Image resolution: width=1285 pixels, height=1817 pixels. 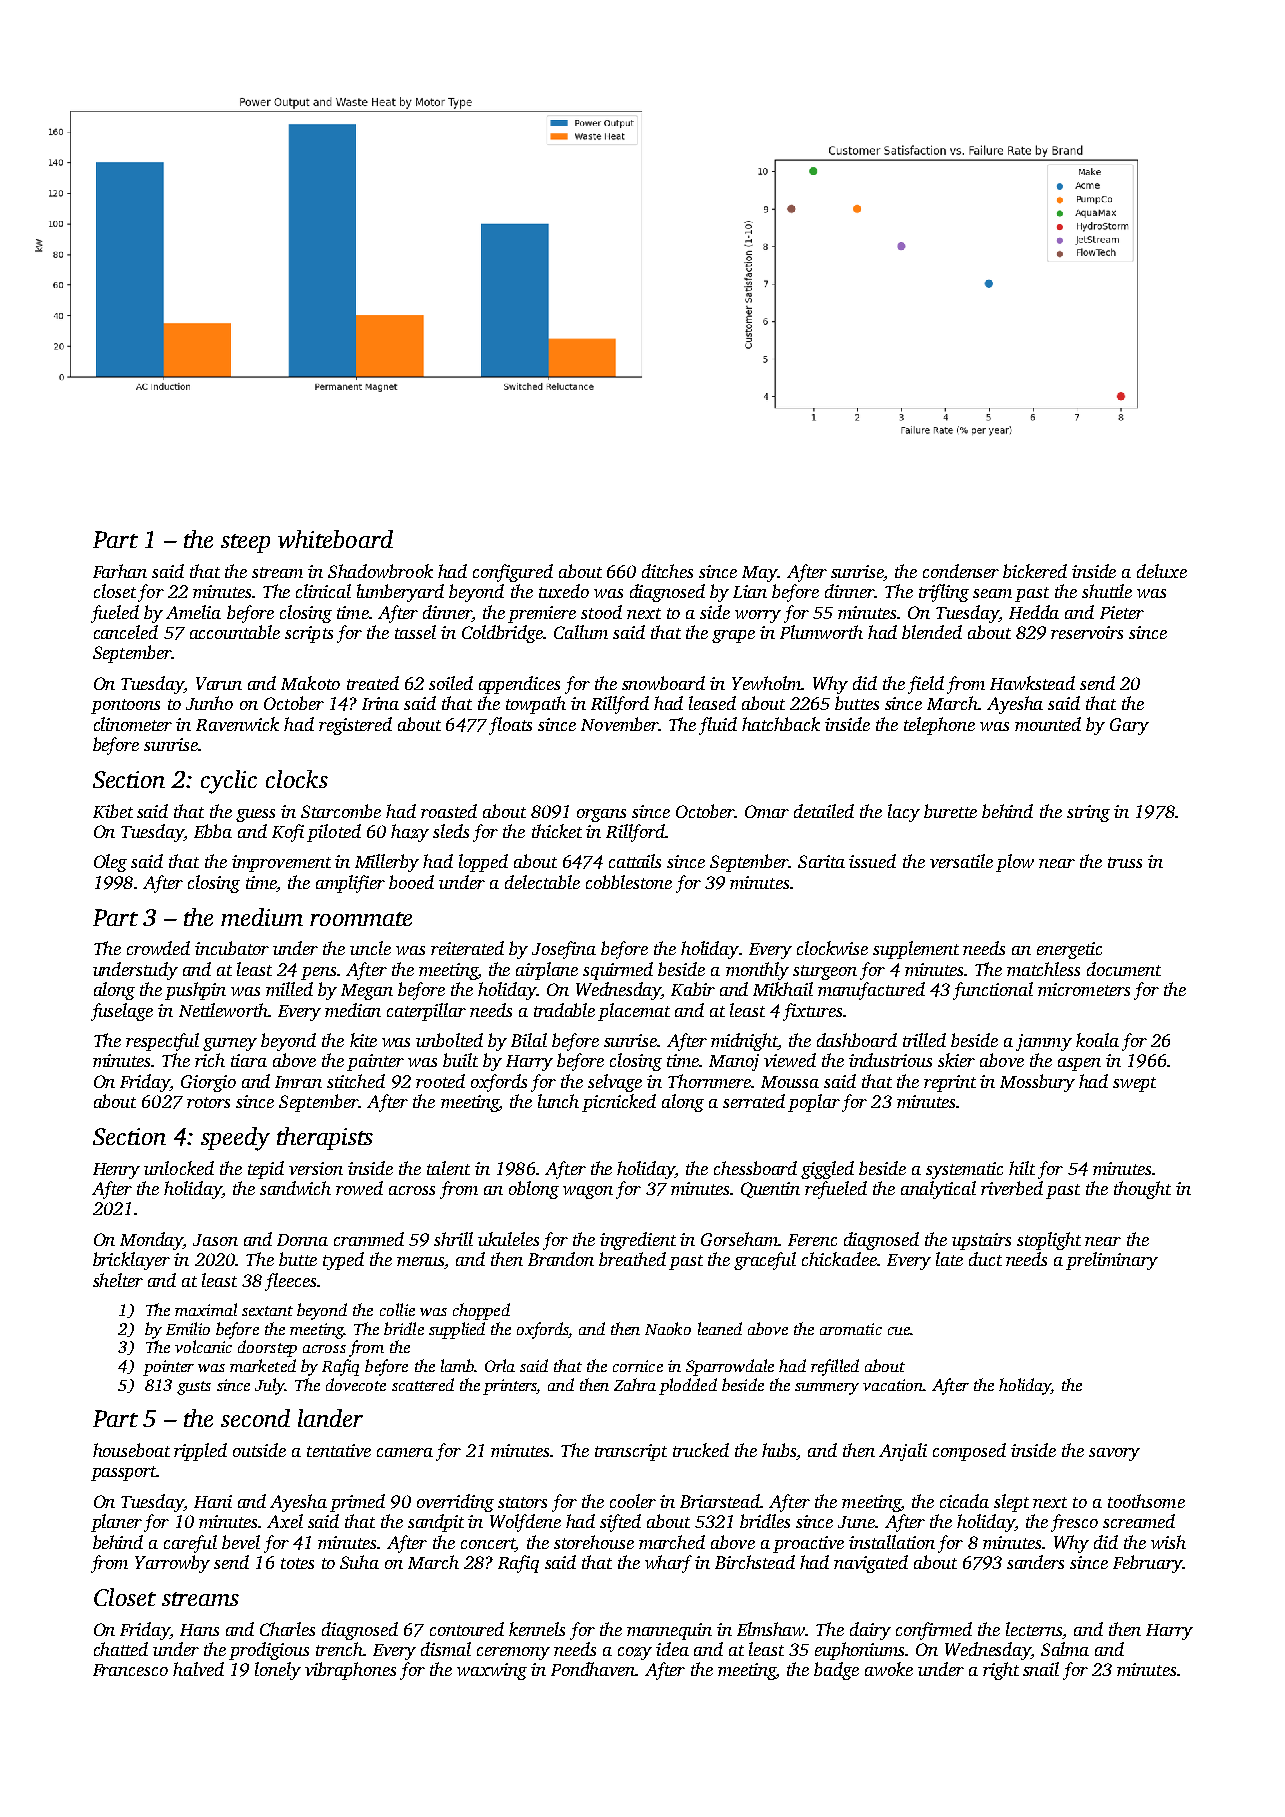 I want to click on ditches, so click(x=667, y=571).
